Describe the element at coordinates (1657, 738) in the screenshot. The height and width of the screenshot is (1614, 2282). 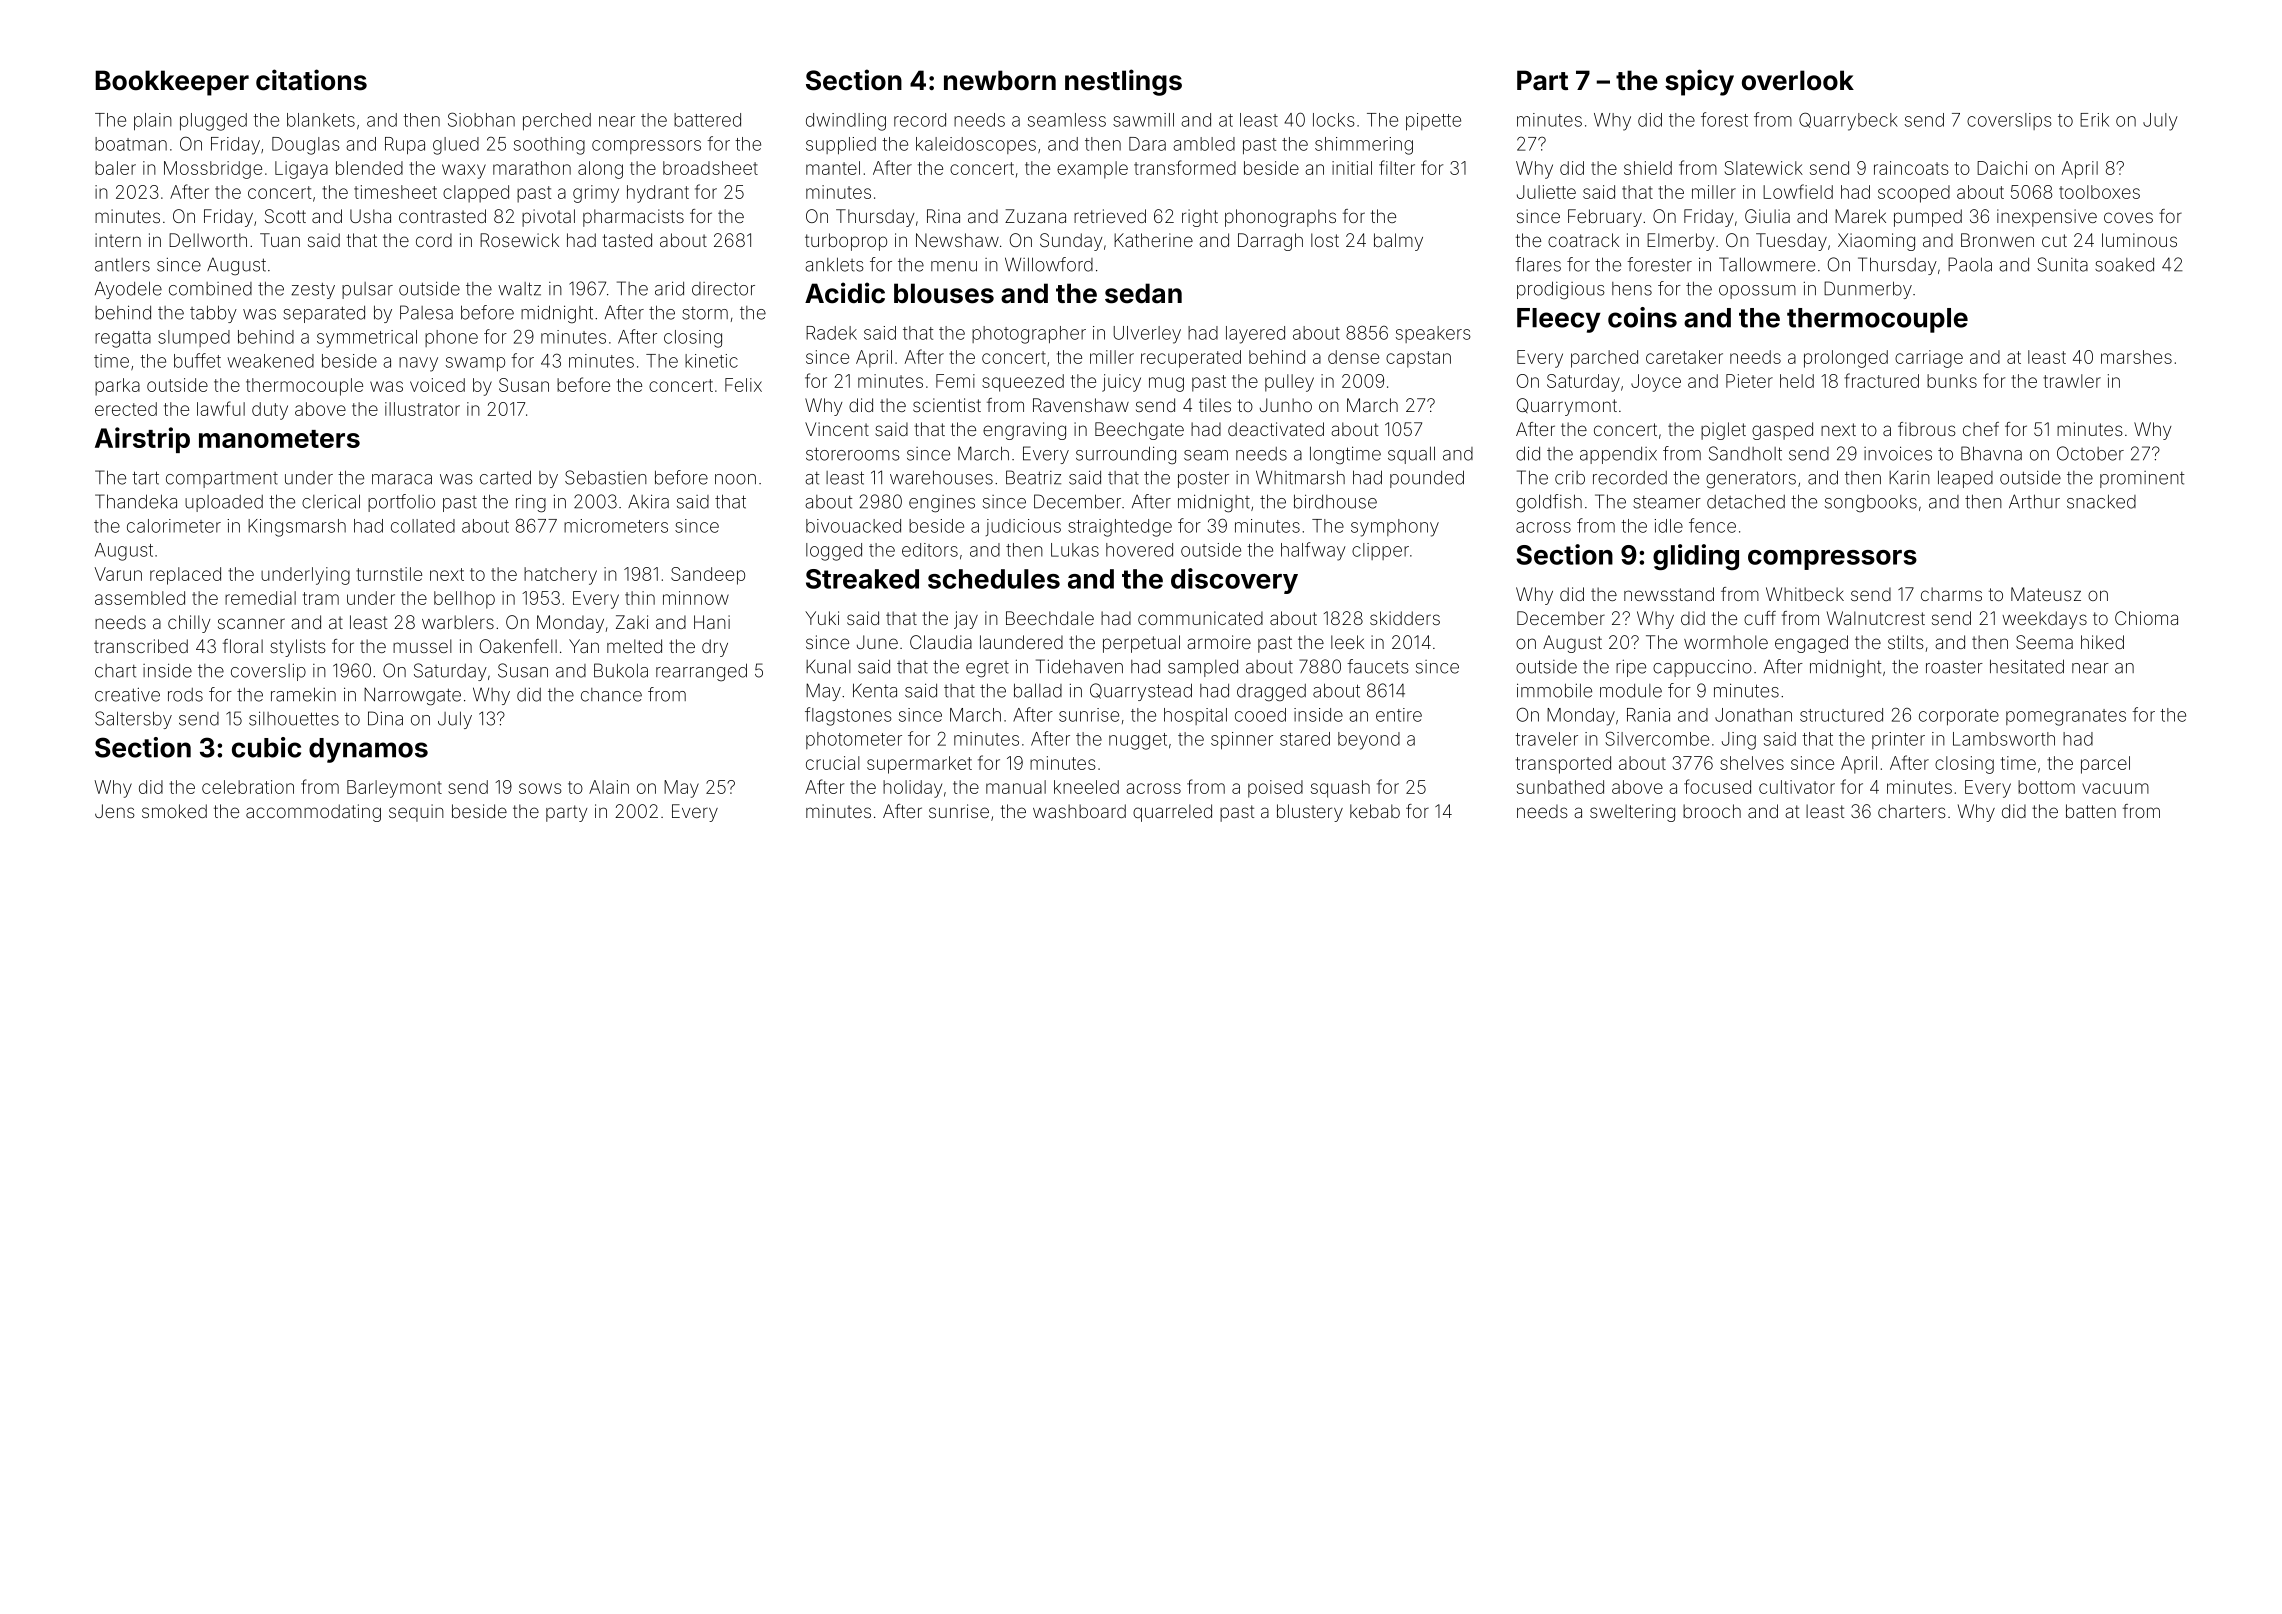
I see `Silvercombe` at that location.
